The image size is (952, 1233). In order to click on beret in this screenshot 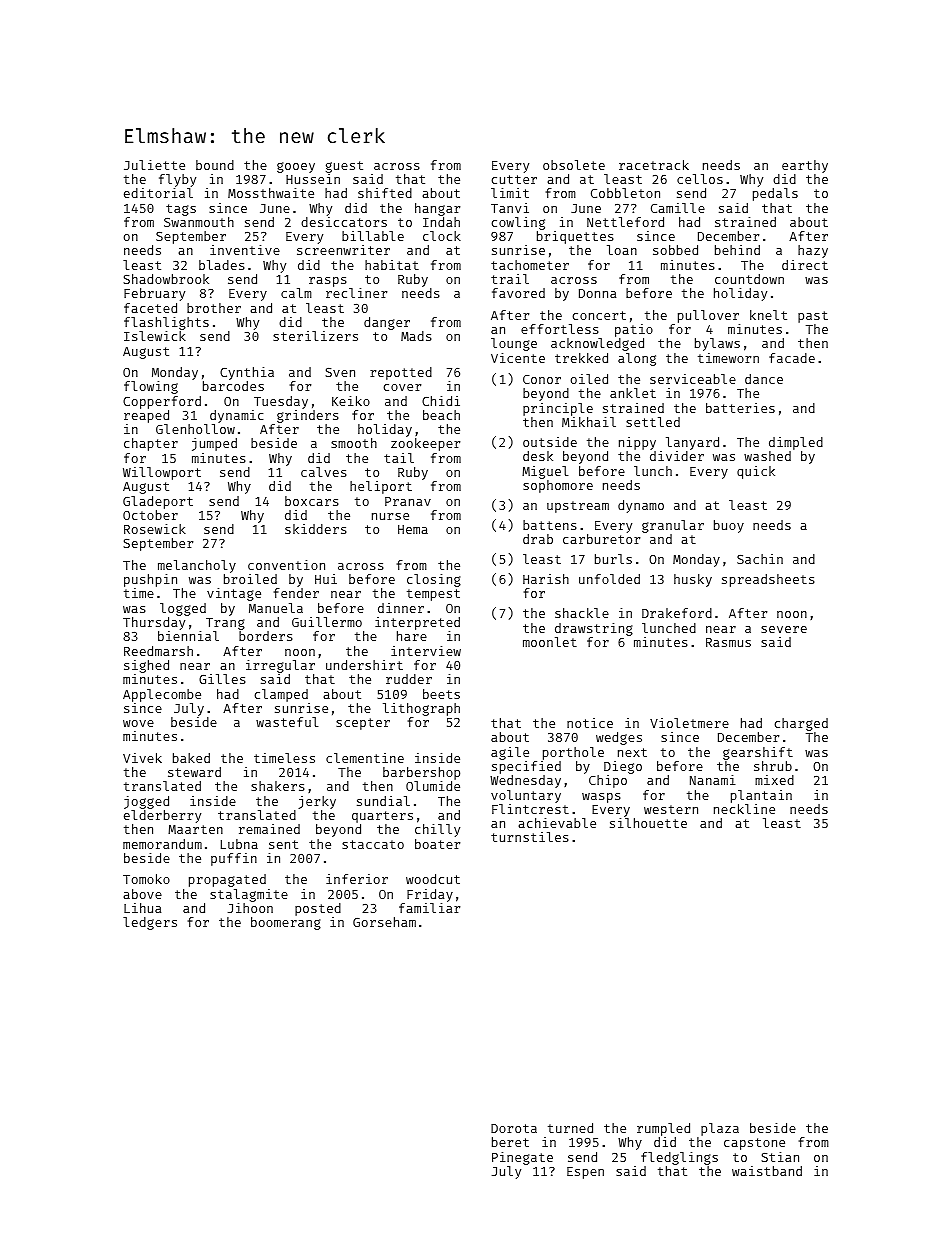, I will do `click(510, 1142)`.
